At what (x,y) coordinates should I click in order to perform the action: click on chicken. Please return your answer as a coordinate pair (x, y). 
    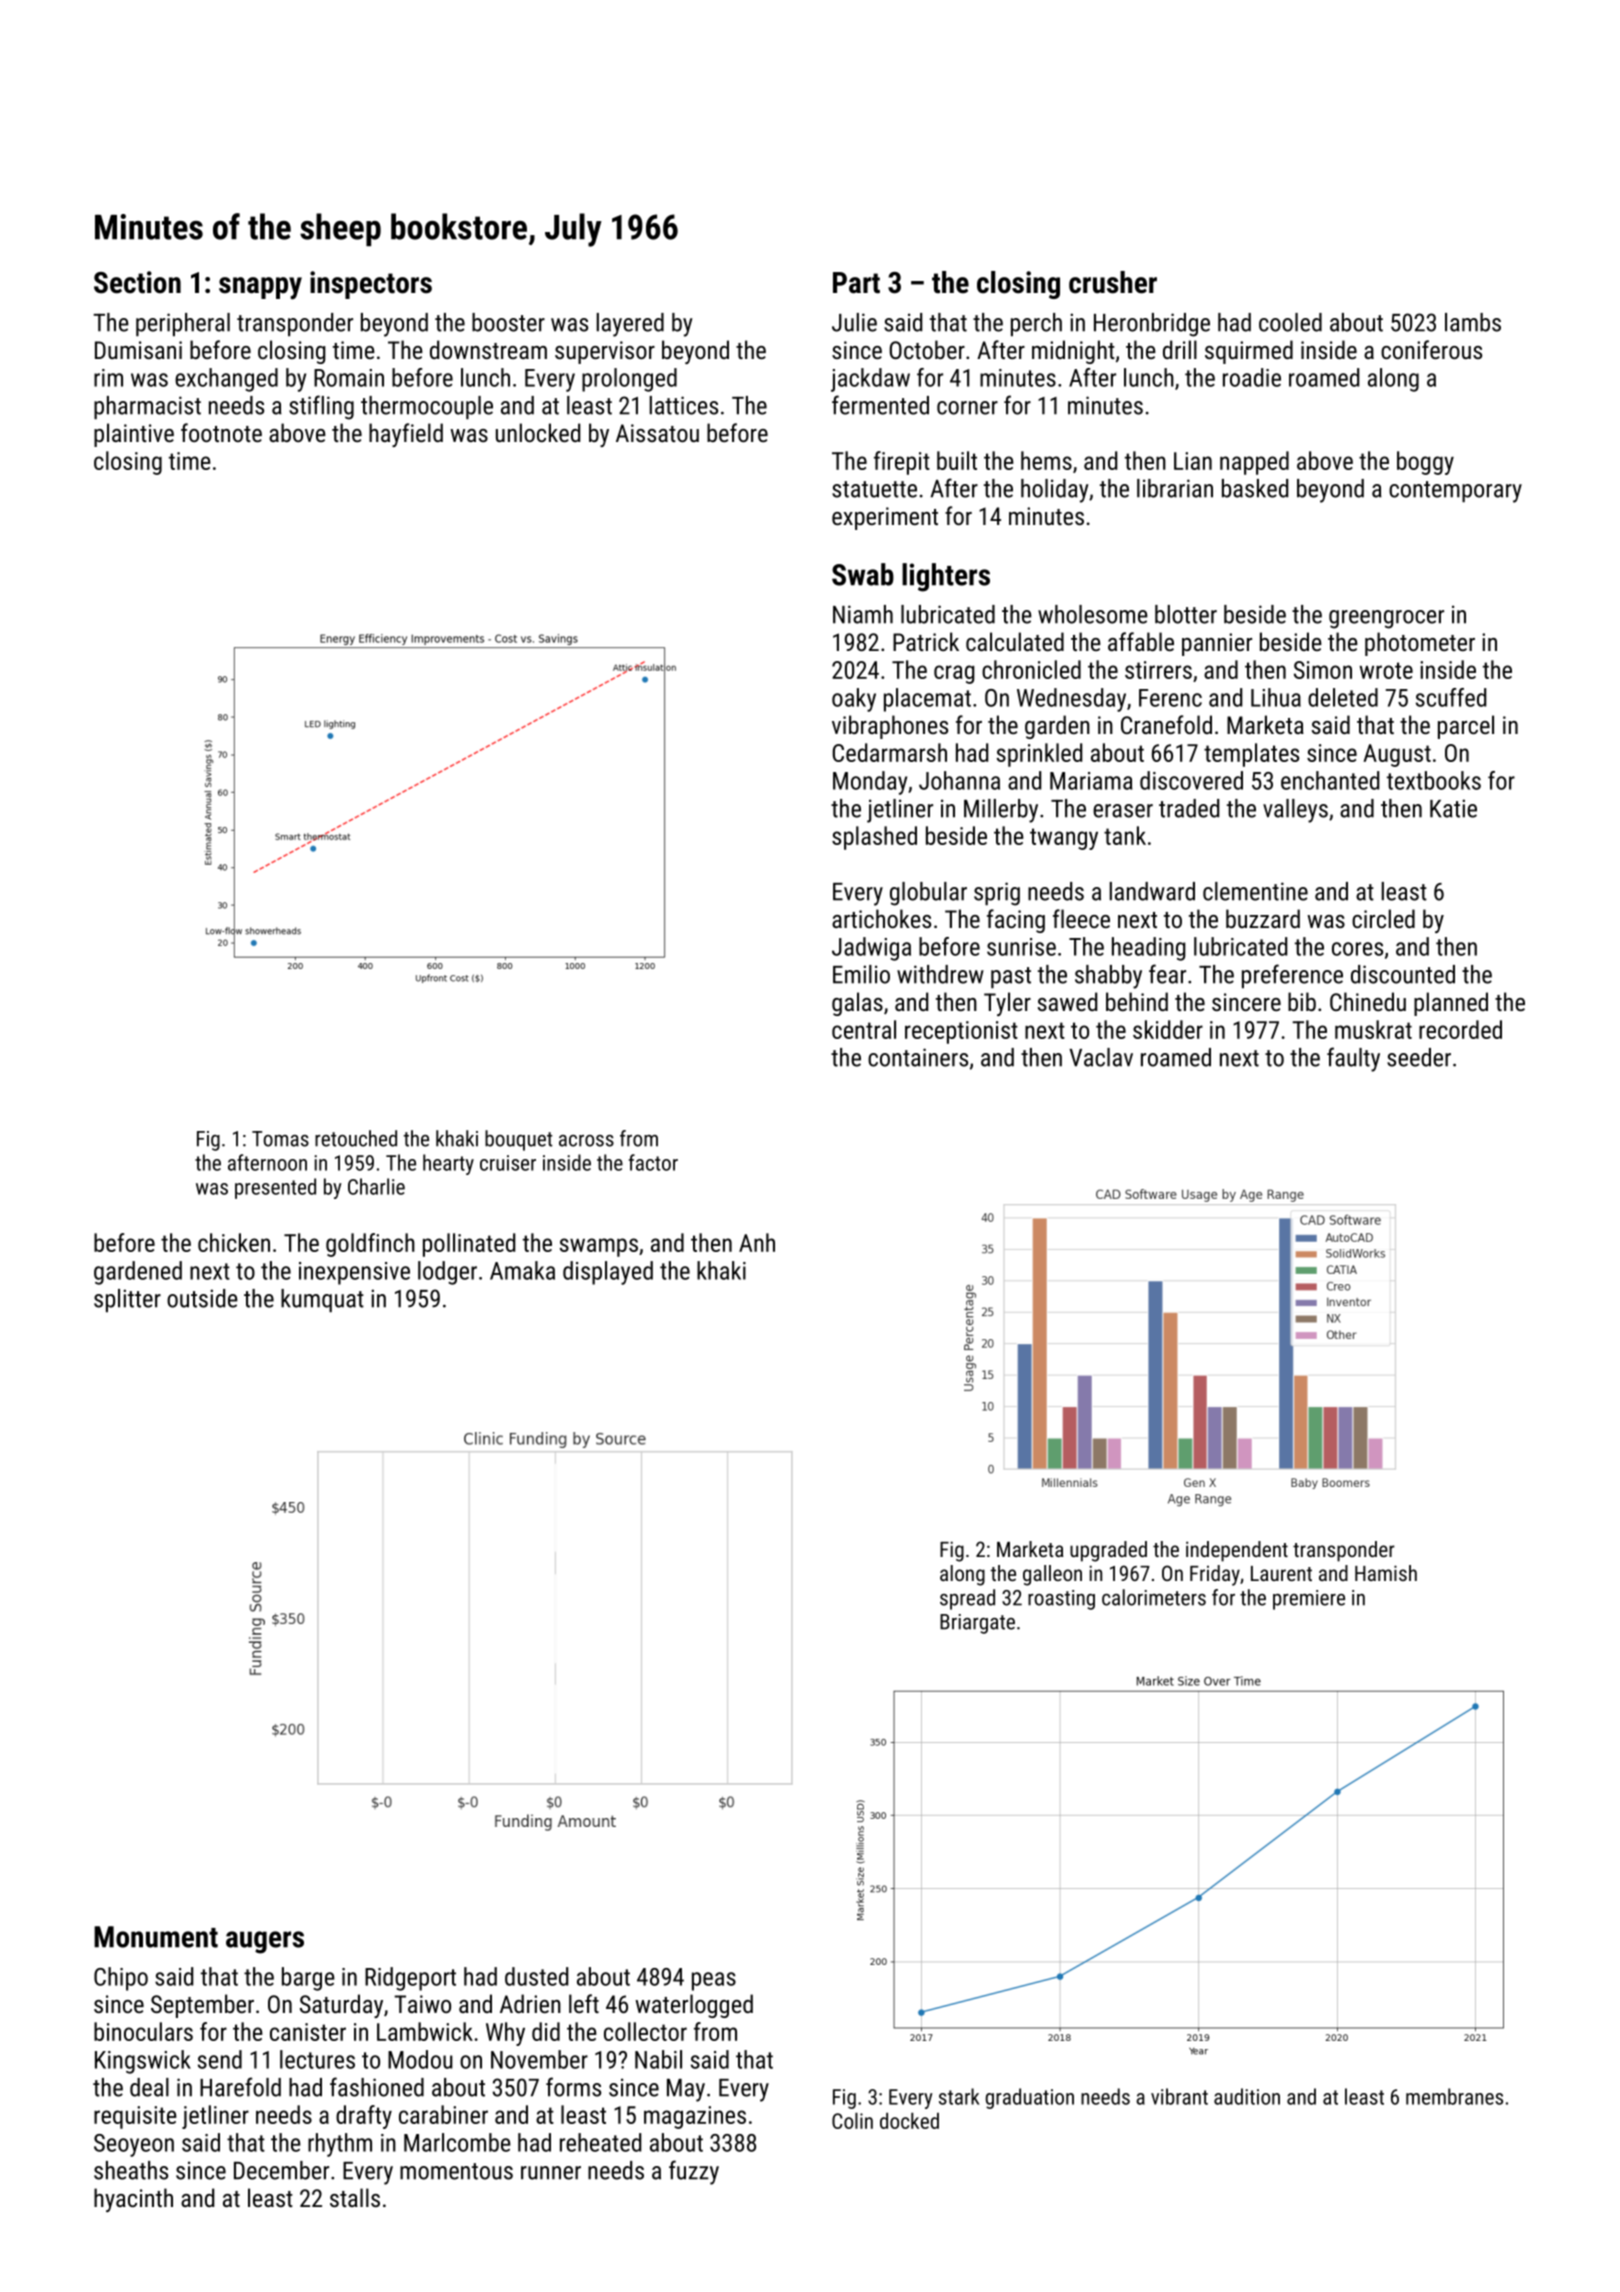
    Looking at the image, I should click on (234, 1242).
